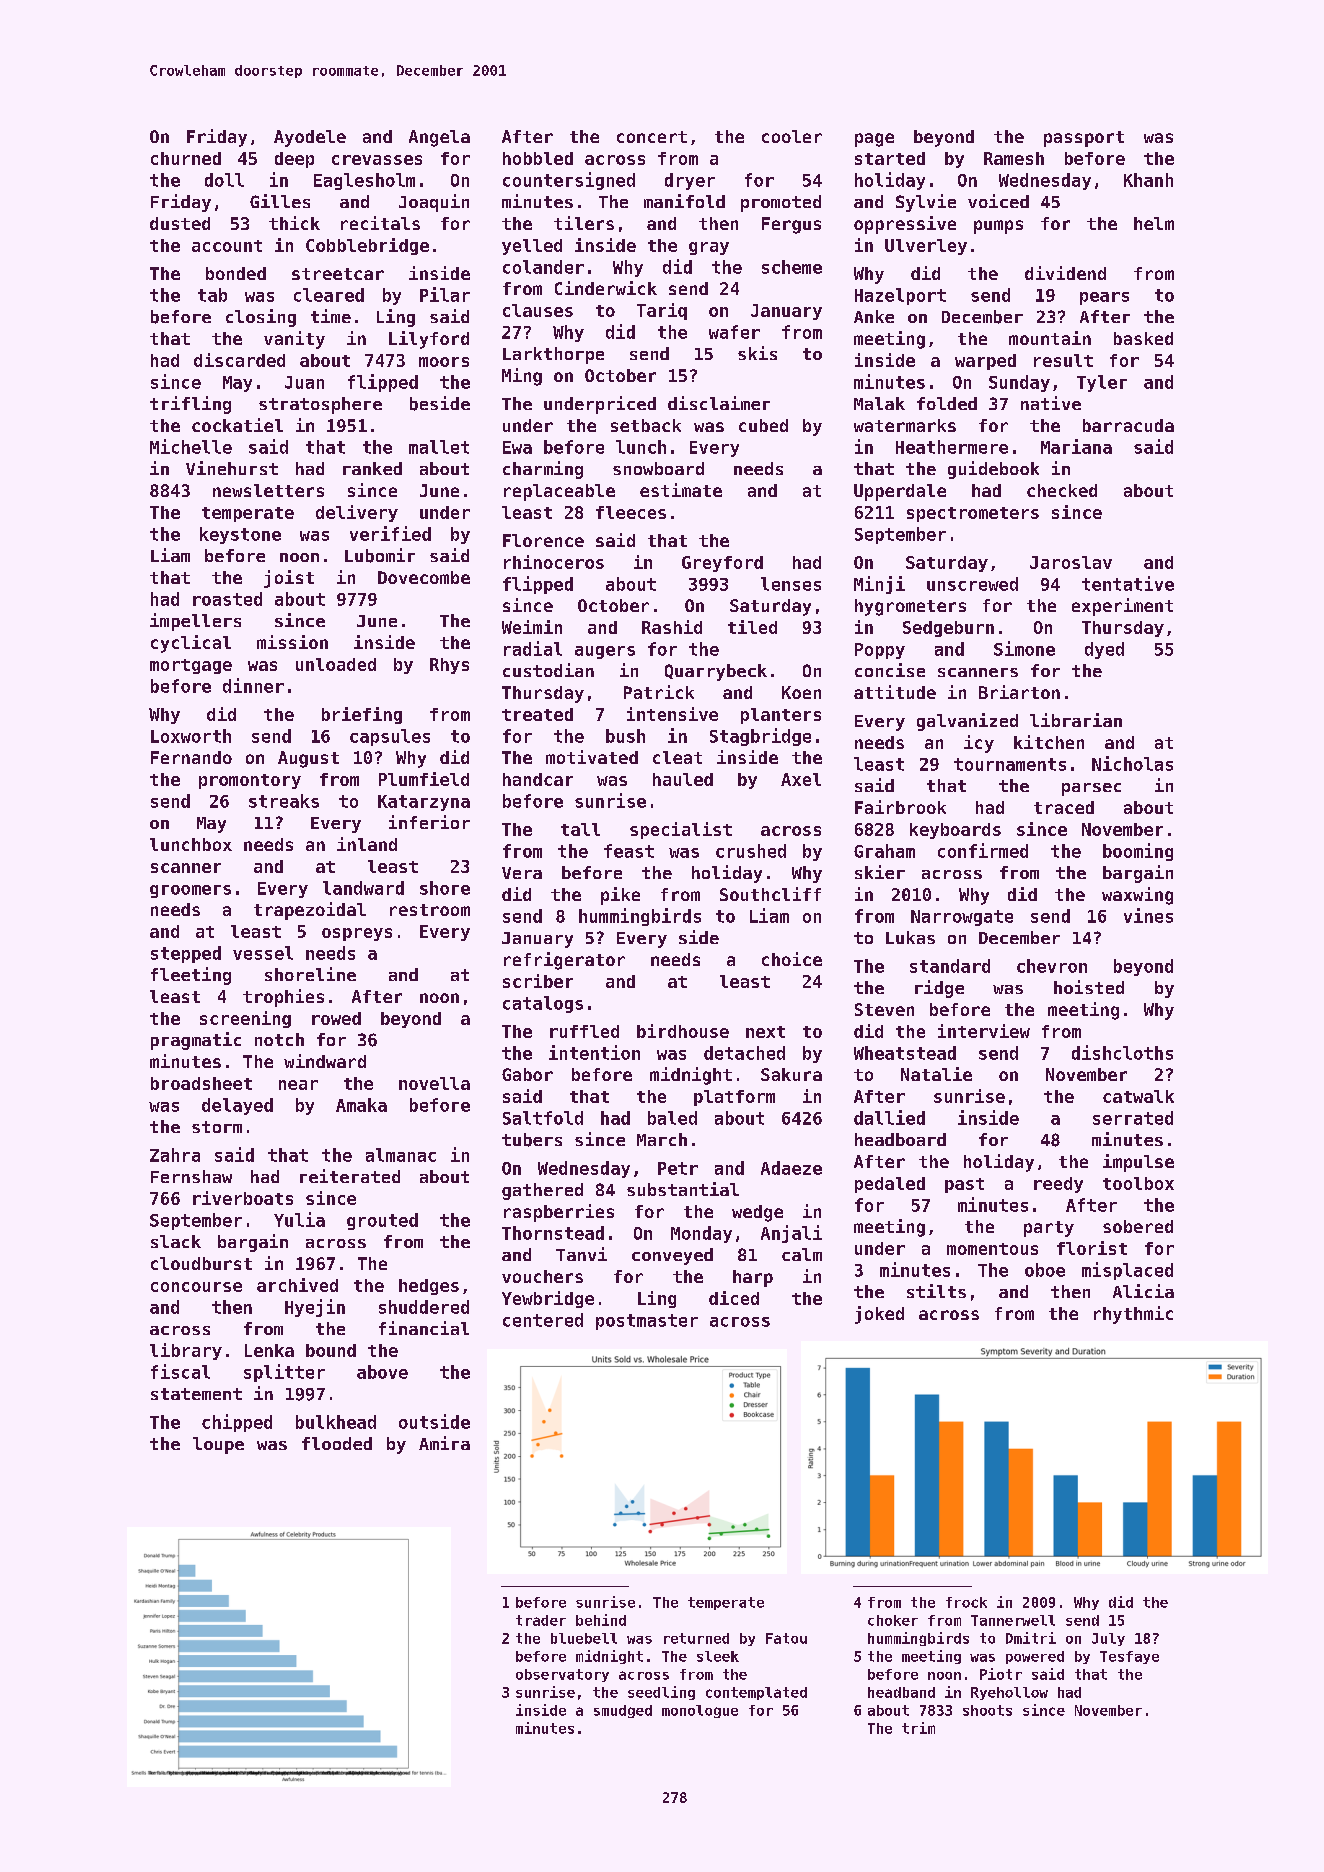 This page has width=1324, height=1872. Describe the element at coordinates (646, 425) in the page. I see `setback` at that location.
